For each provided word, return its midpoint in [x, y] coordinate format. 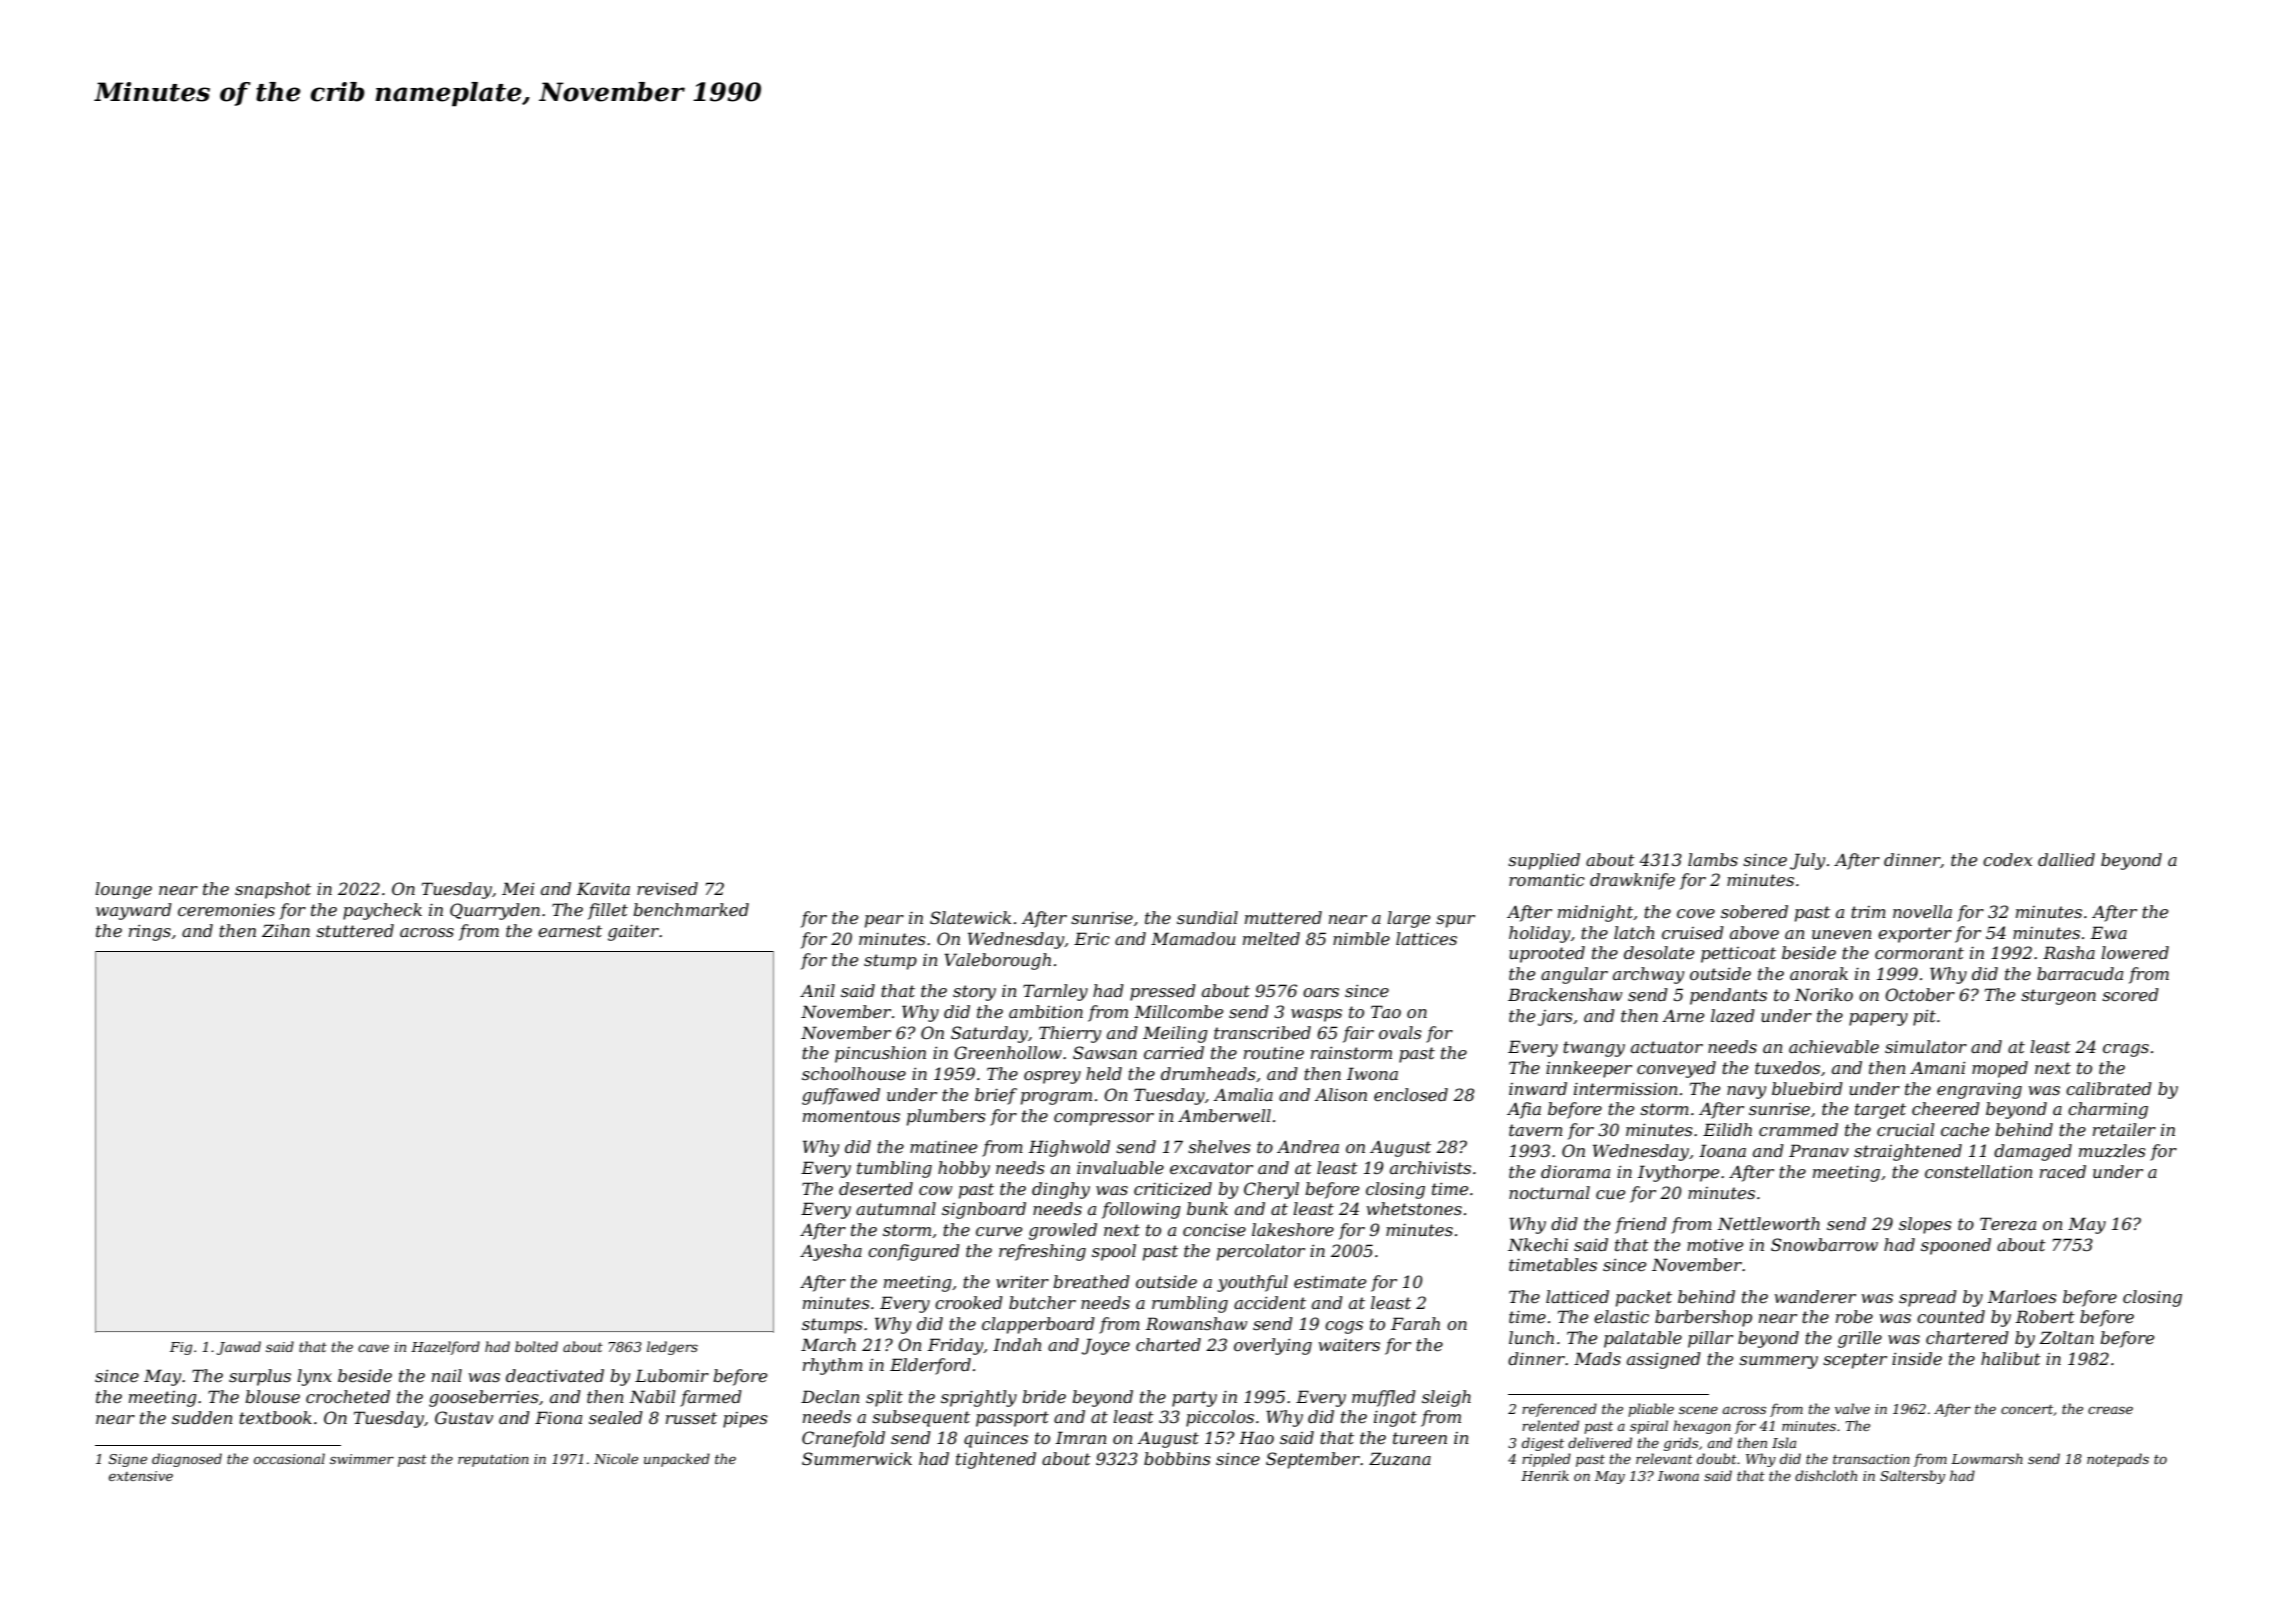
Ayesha [831, 1252]
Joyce [1106, 1346]
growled [1063, 1231]
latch [1634, 932]
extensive [141, 1476]
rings [150, 932]
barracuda [2080, 973]
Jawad [239, 1348]
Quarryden [495, 911]
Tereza [2008, 1224]
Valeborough [997, 961]
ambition [1046, 1011]
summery [1778, 1362]
